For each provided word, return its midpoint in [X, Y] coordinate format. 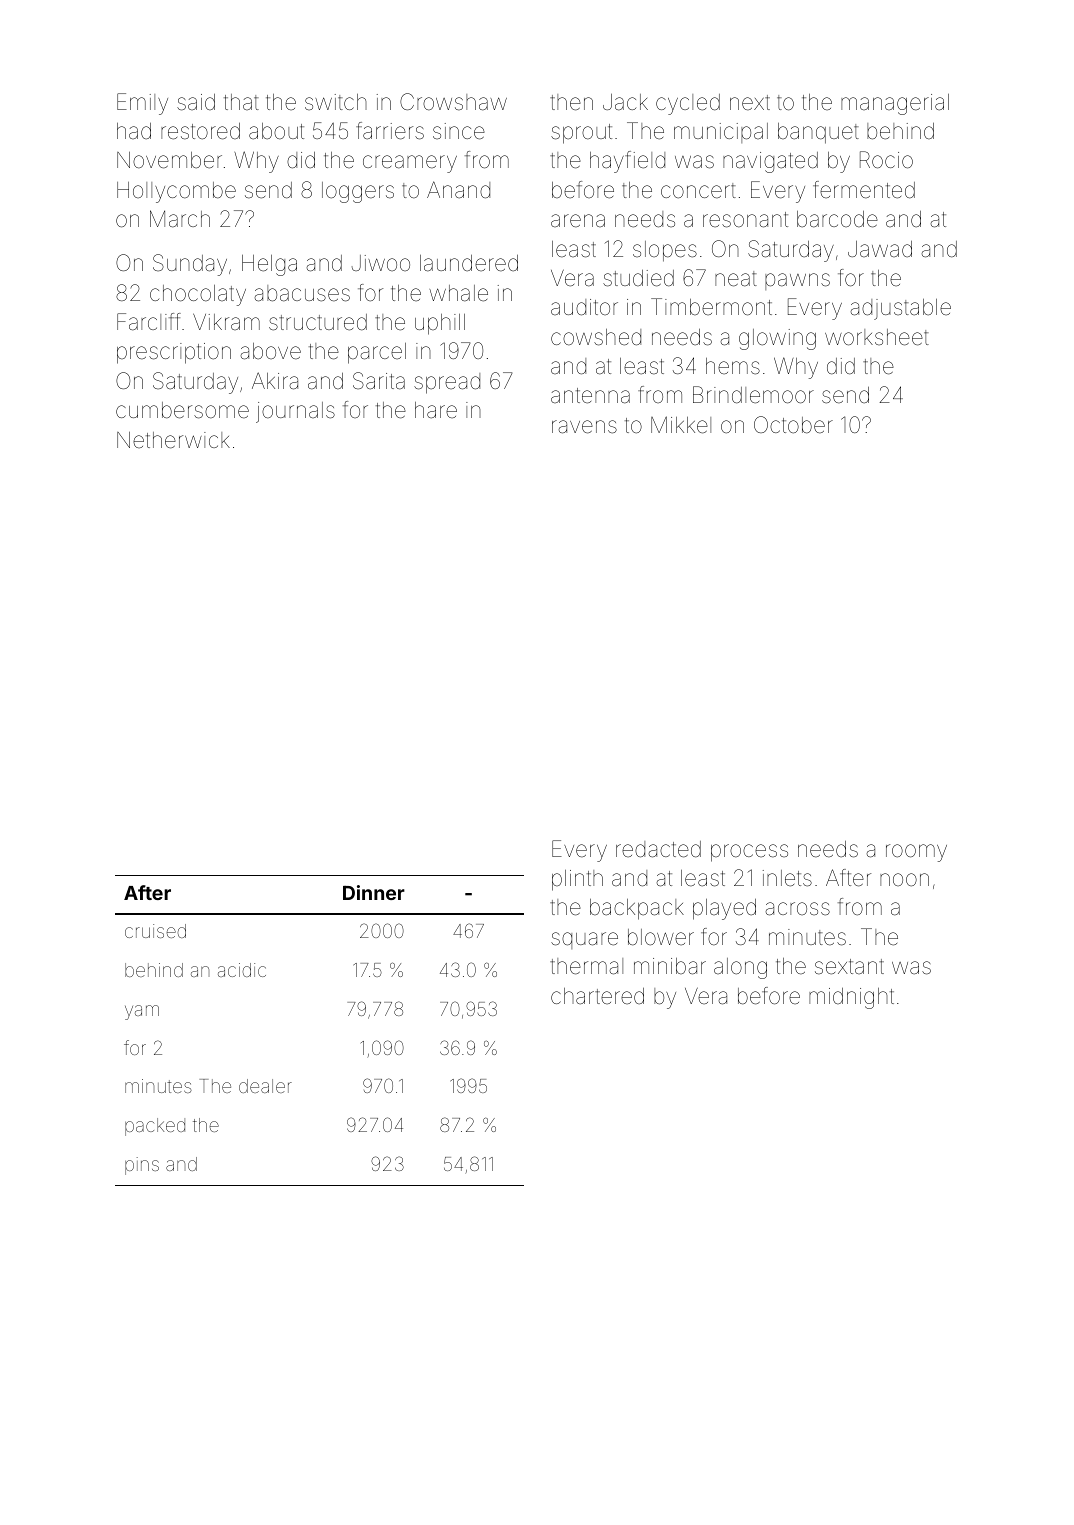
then [571, 102]
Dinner [374, 892]
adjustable [900, 309]
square [584, 940]
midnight [851, 998]
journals [295, 412]
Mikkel [681, 425]
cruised [155, 931]
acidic [242, 970]
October [793, 424]
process [749, 853]
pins [142, 1166]
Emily [142, 104]
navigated [770, 162]
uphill [440, 324]
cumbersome [182, 410]
